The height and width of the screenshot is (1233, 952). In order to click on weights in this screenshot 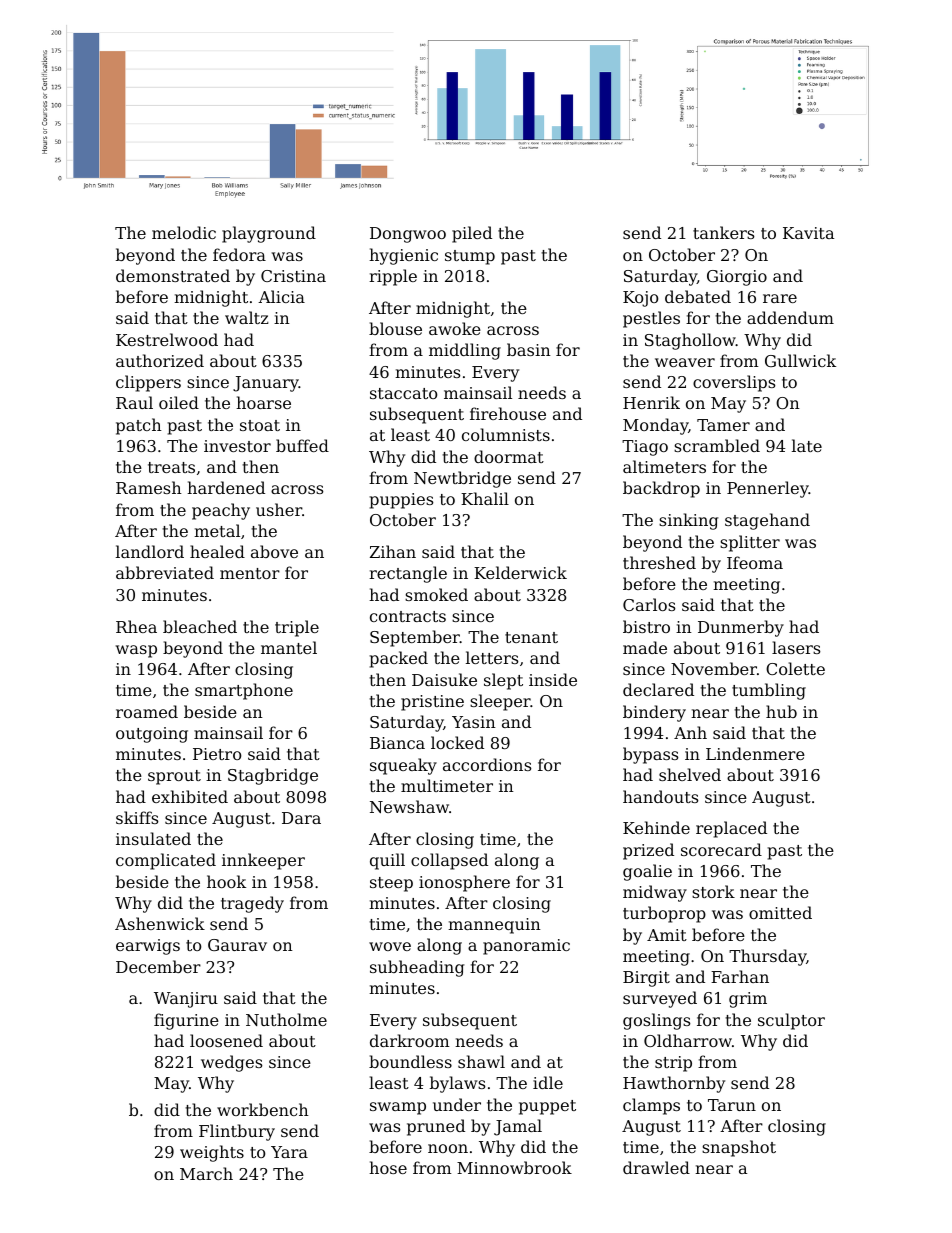, I will do `click(212, 1153)`.
